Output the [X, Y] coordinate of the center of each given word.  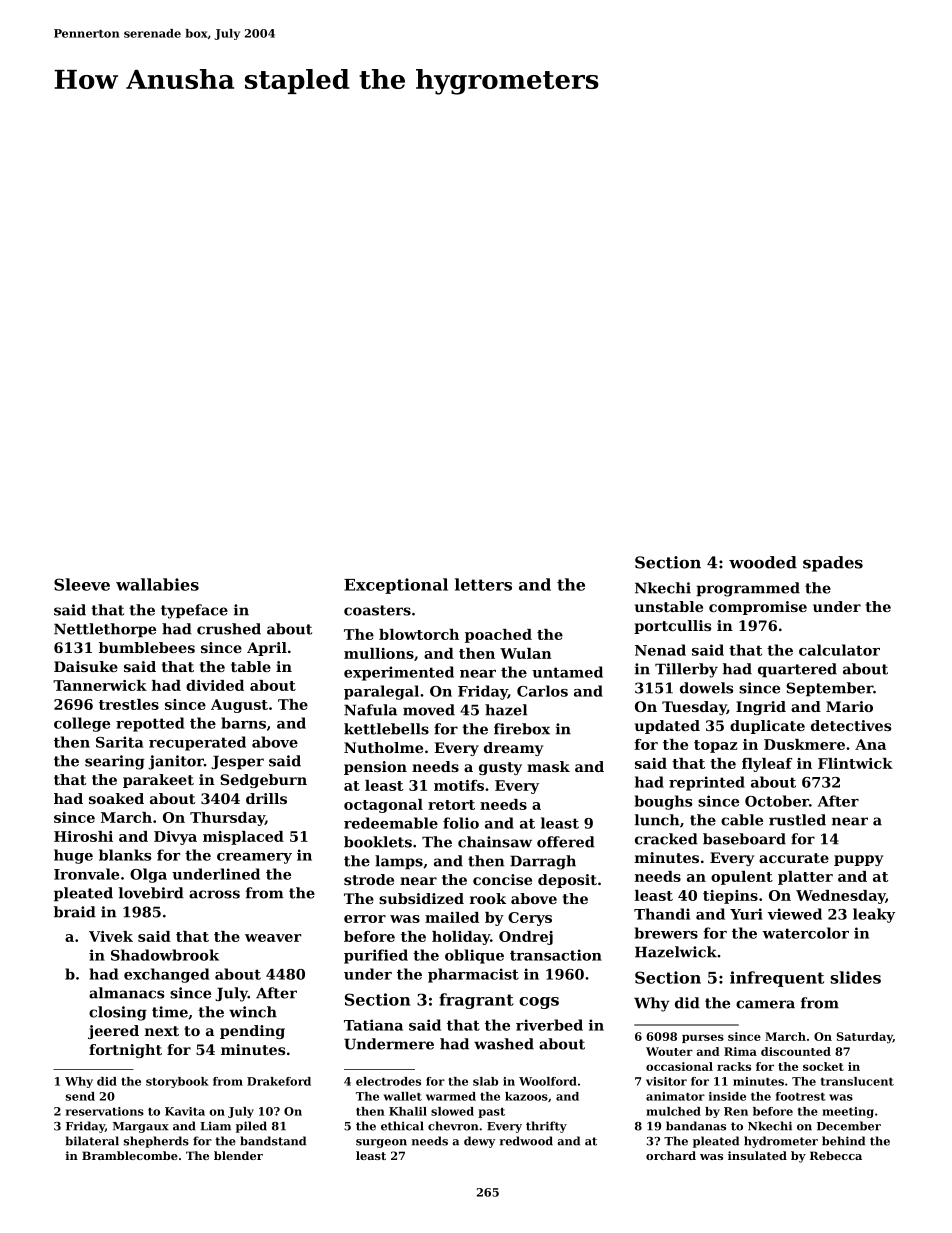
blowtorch [419, 634]
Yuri [746, 914]
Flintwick [855, 763]
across [214, 894]
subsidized [421, 898]
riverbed [549, 1025]
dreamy [513, 749]
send [80, 1096]
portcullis [672, 627]
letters [483, 584]
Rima [740, 1051]
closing [118, 1013]
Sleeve [82, 584]
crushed [229, 629]
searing [115, 762]
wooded [763, 562]
